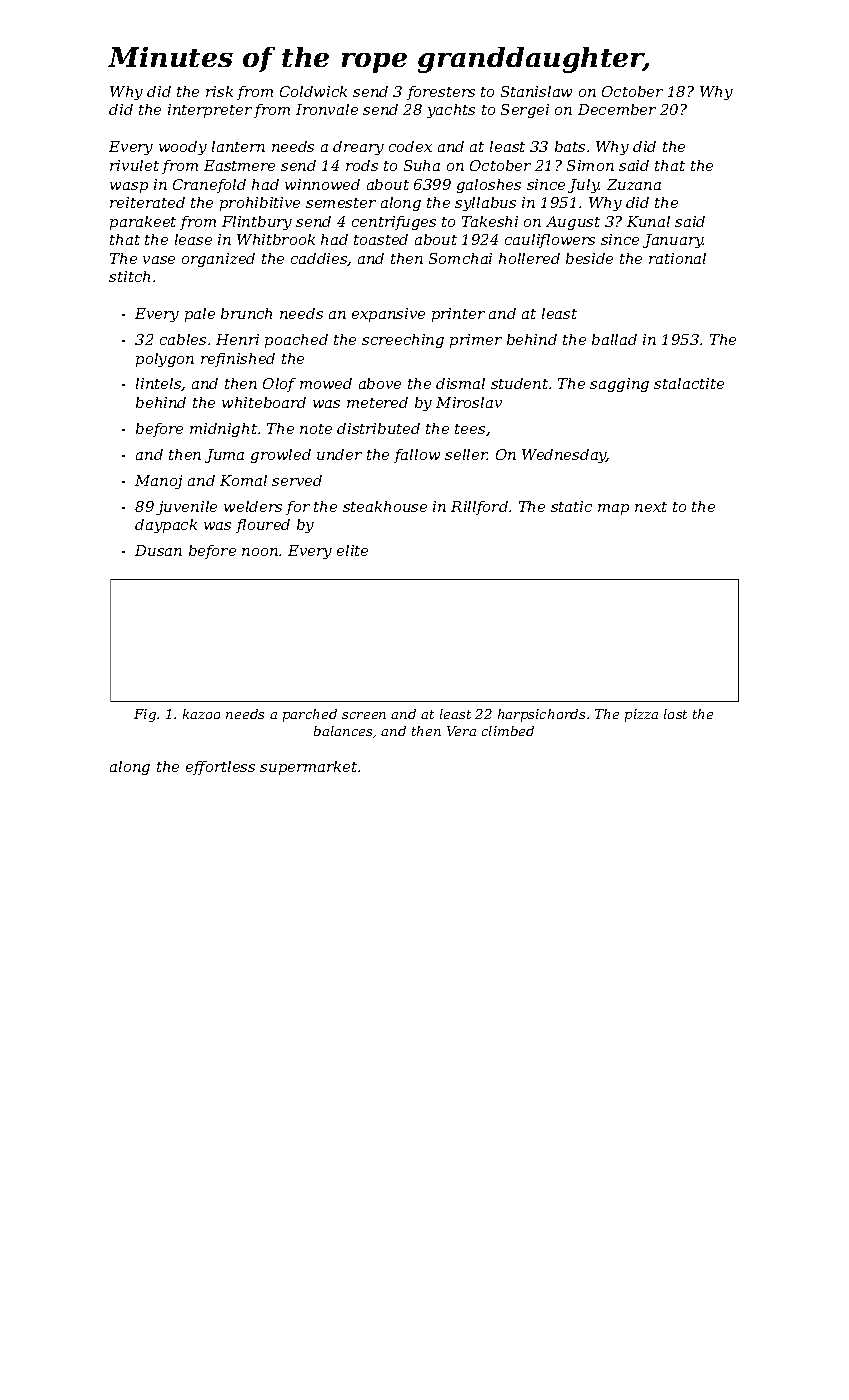  What do you see at coordinates (508, 731) in the screenshot?
I see `climbed` at bounding box center [508, 731].
